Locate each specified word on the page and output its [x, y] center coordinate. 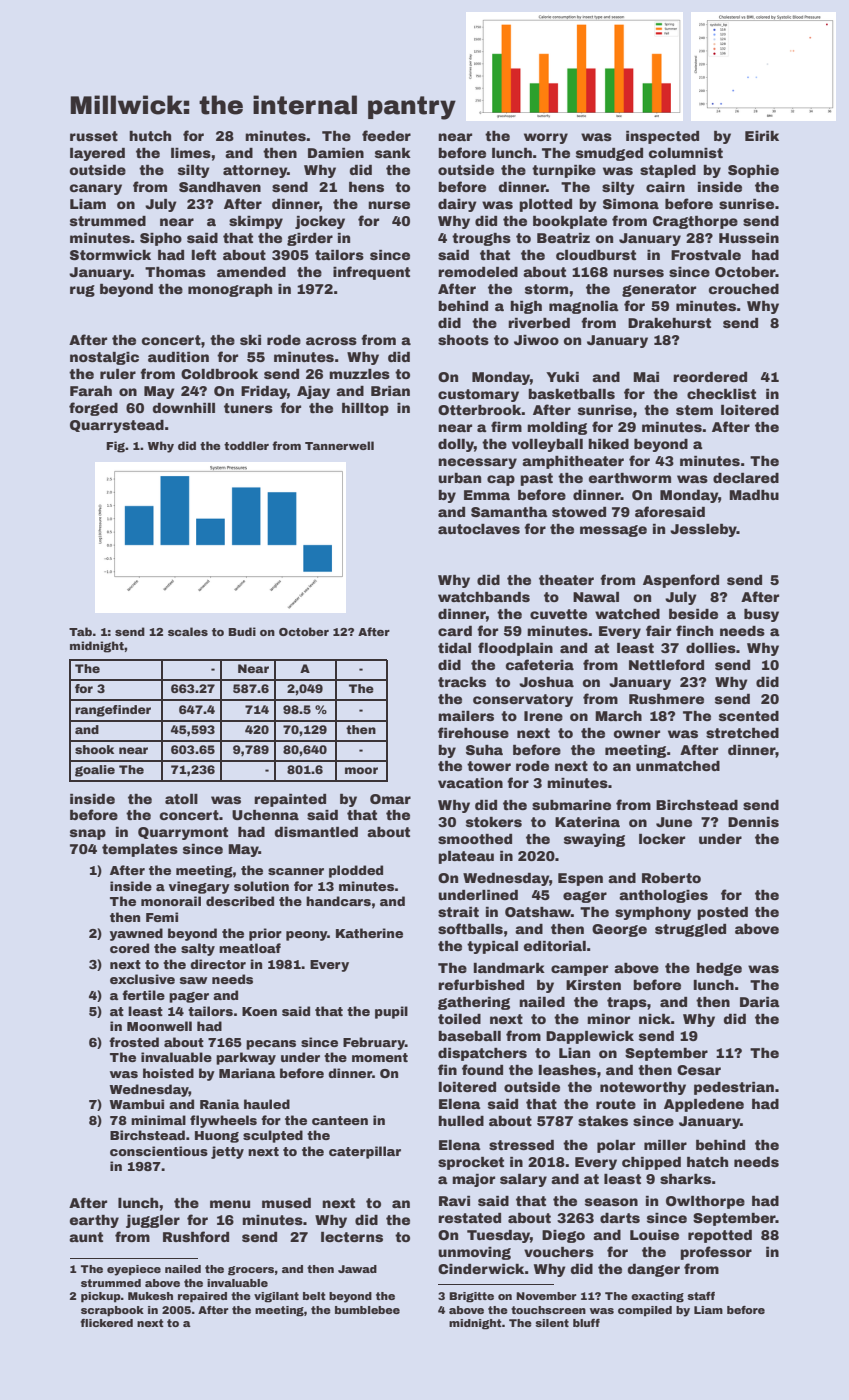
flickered [106, 1323]
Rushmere [666, 699]
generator [659, 290]
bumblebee [367, 1310]
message [613, 531]
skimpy [256, 222]
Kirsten [593, 985]
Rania [219, 1104]
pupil [391, 1012]
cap [501, 480]
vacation [470, 783]
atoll [181, 799]
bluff [586, 1323]
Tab [80, 631]
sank [393, 153]
